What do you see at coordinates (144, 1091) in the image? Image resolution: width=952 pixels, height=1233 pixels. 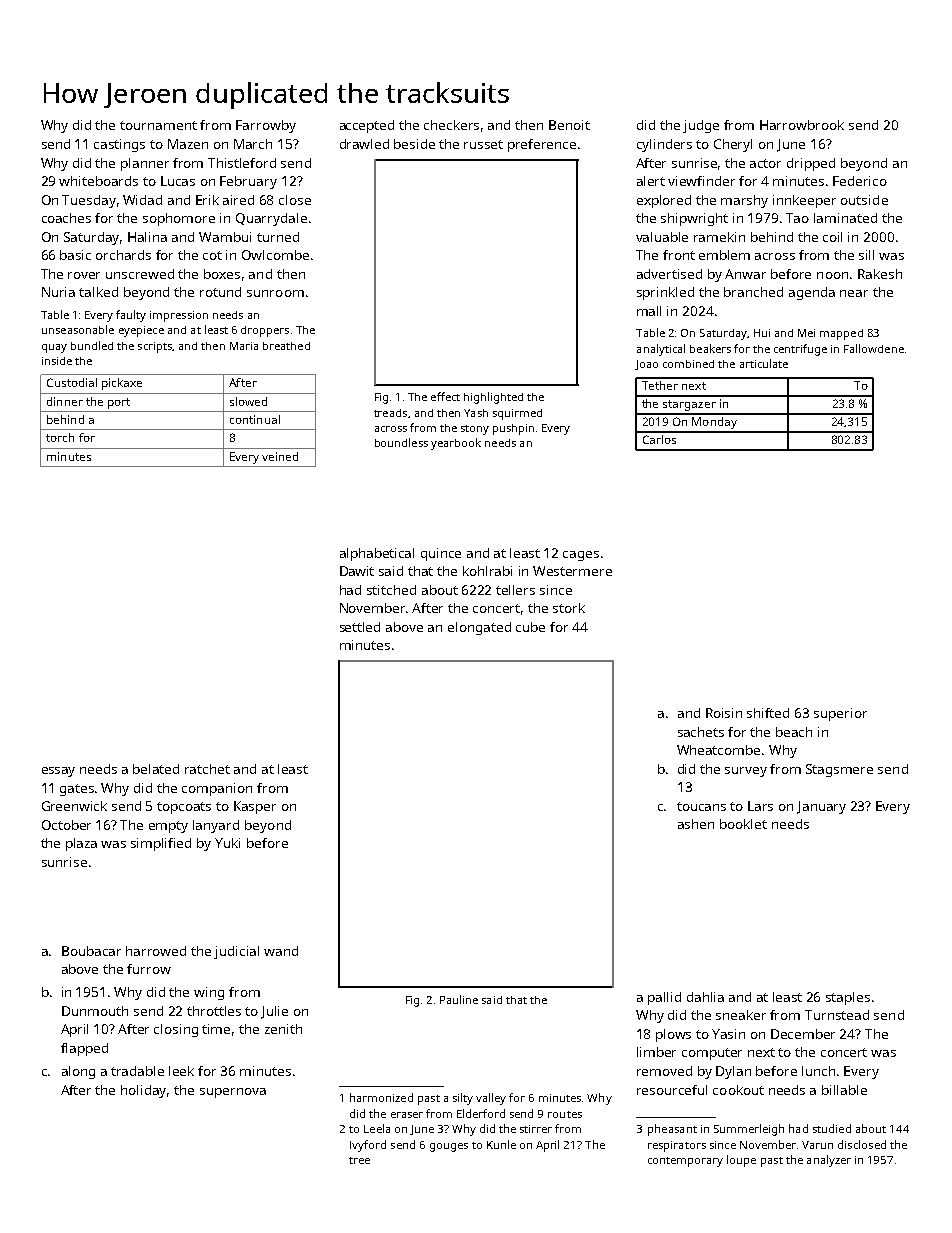 I see `holiday` at bounding box center [144, 1091].
